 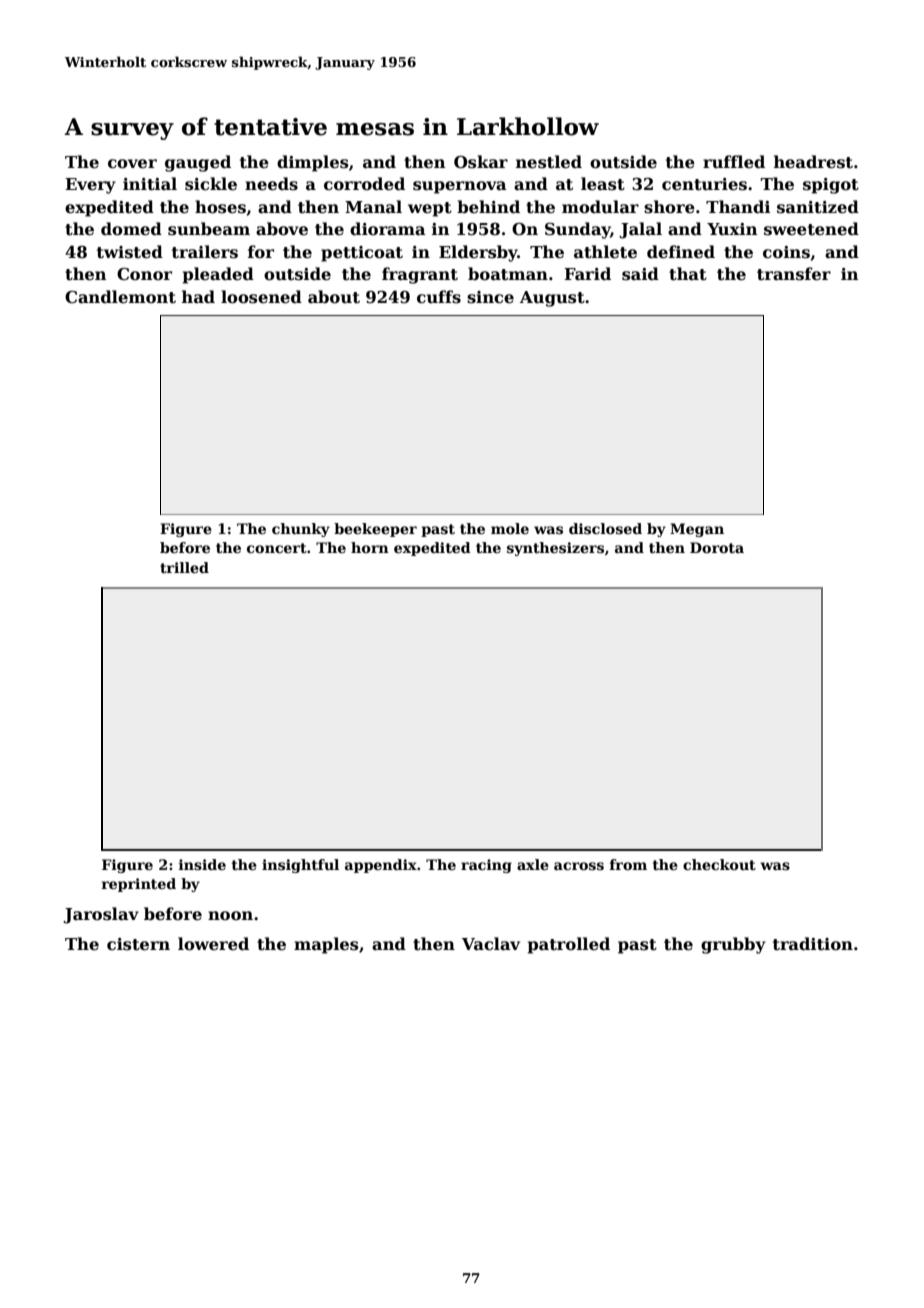 I want to click on inside, so click(x=202, y=864).
